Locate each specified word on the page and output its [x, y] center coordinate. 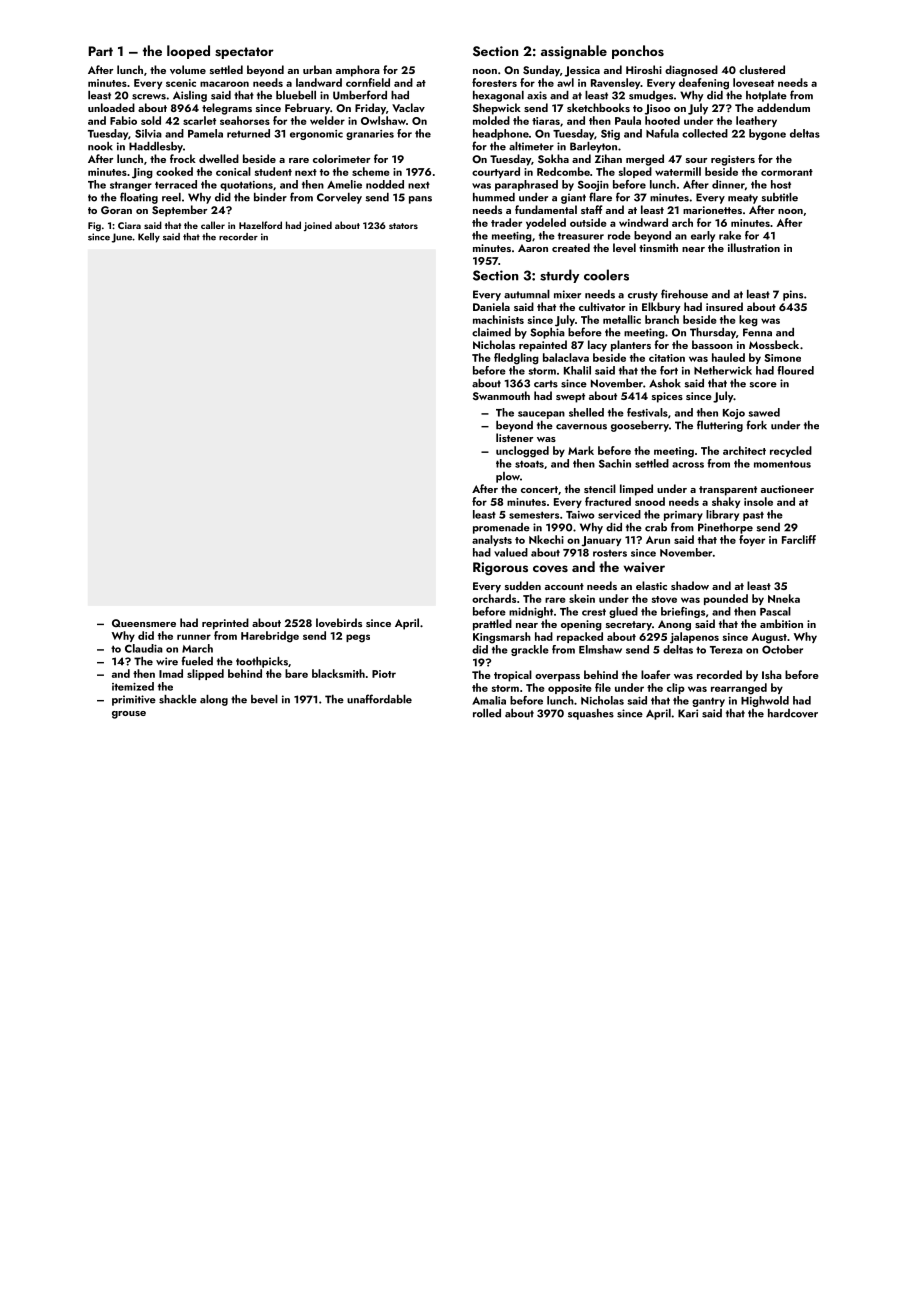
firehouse [684, 294]
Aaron [533, 248]
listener [514, 437]
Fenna [757, 332]
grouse [129, 715]
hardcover [793, 713]
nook [100, 146]
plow [508, 477]
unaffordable [379, 699]
